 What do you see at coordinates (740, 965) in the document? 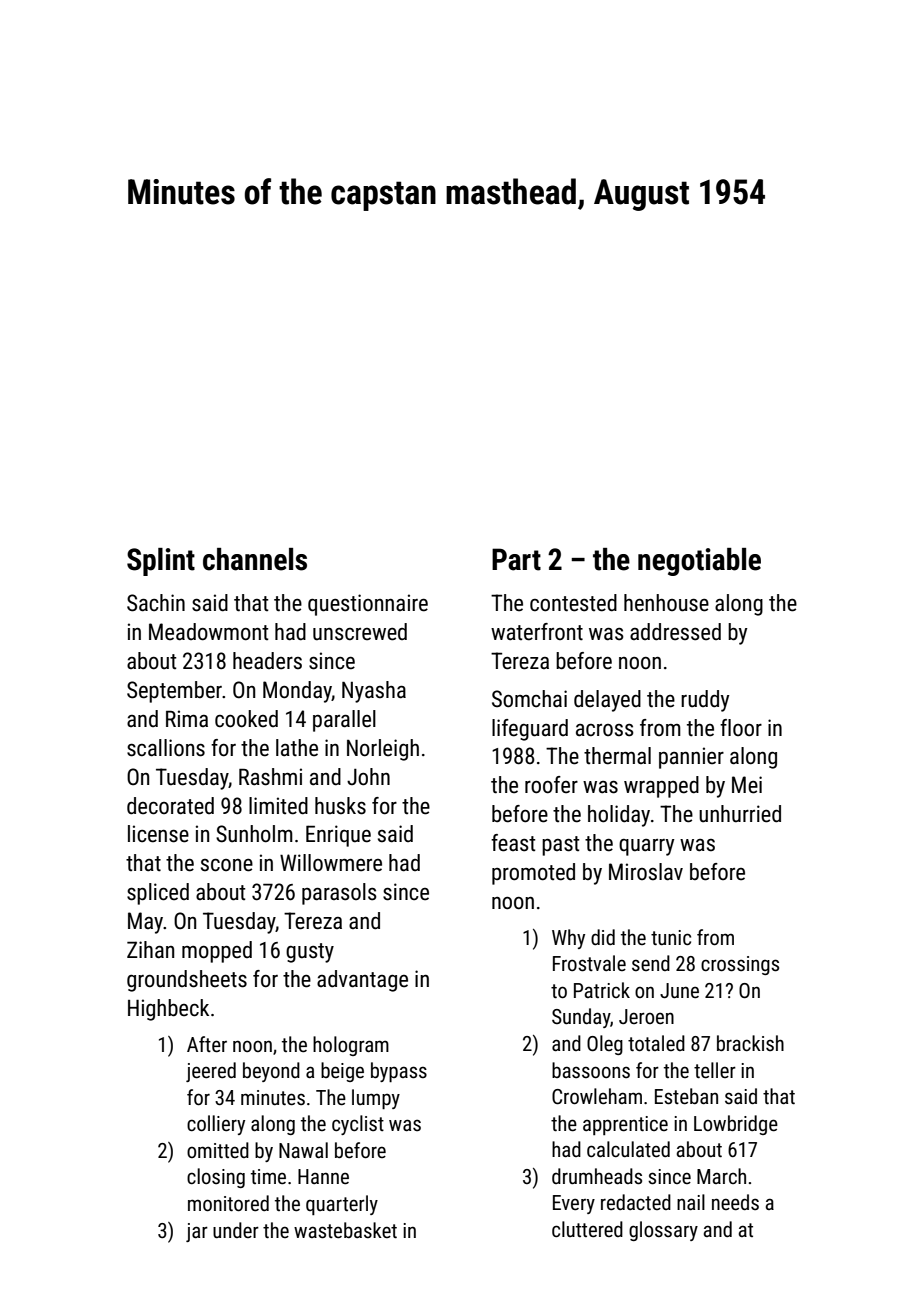
I see `crossings` at bounding box center [740, 965].
